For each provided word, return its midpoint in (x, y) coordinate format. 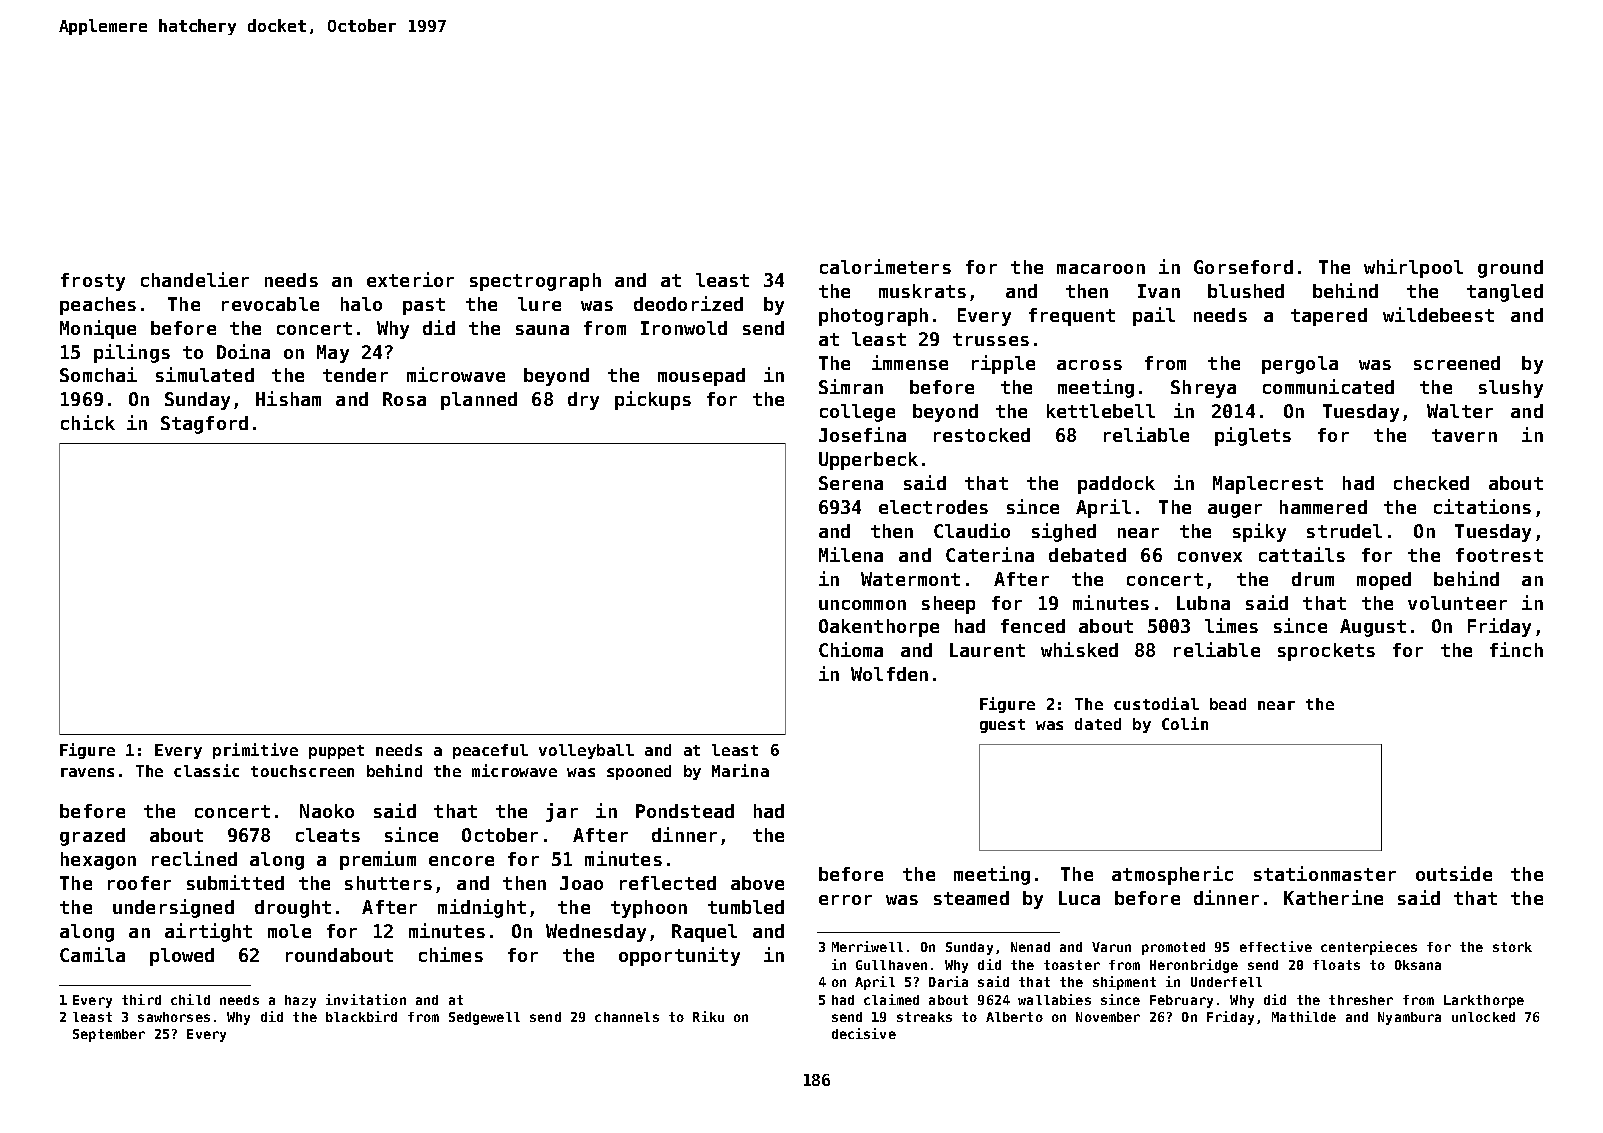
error (845, 900)
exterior (410, 279)
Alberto (1014, 1017)
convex (1210, 557)
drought (293, 909)
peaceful (490, 751)
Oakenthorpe (879, 628)
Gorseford (1243, 267)
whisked (1079, 649)
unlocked (1483, 1017)
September (109, 1035)
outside (1454, 873)
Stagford (204, 425)
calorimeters (885, 266)
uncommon (862, 605)
